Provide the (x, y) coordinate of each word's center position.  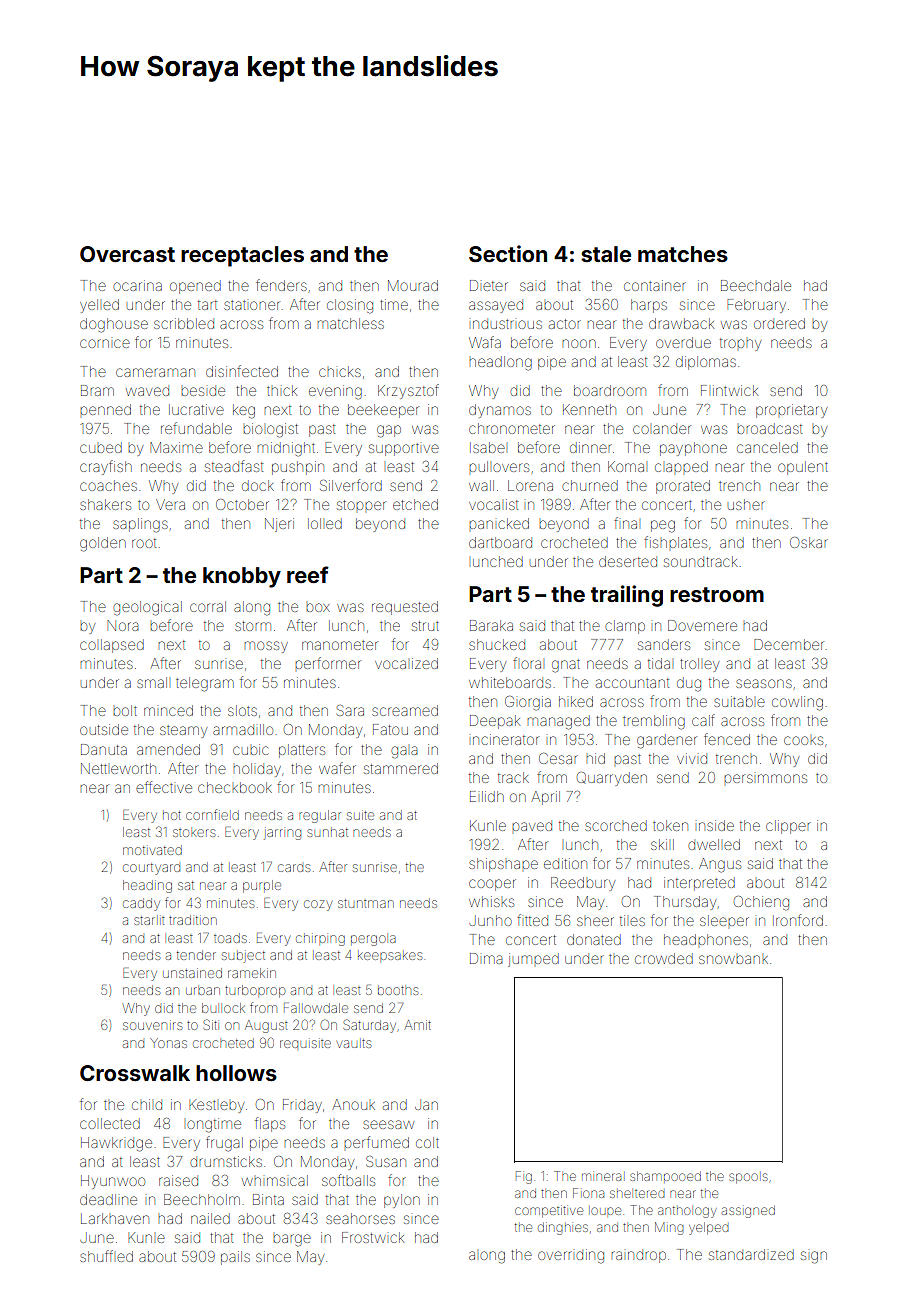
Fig (524, 1177)
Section (508, 254)
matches (683, 254)
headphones (706, 939)
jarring (282, 834)
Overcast (127, 254)
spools (748, 1178)
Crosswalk (135, 1073)
